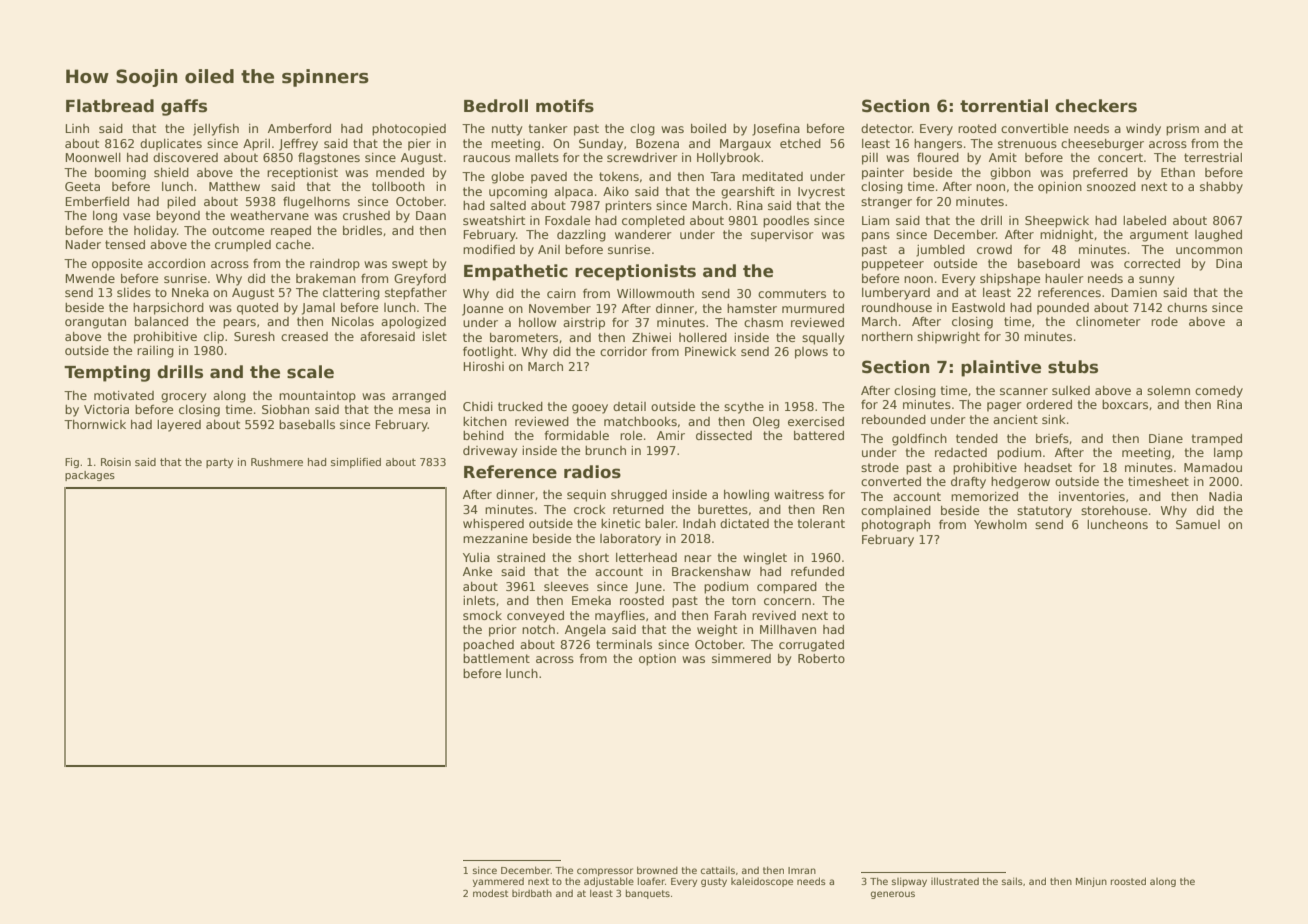 This screenshot has height=924, width=1308. What do you see at coordinates (496, 658) in the screenshot?
I see `battlement` at bounding box center [496, 658].
